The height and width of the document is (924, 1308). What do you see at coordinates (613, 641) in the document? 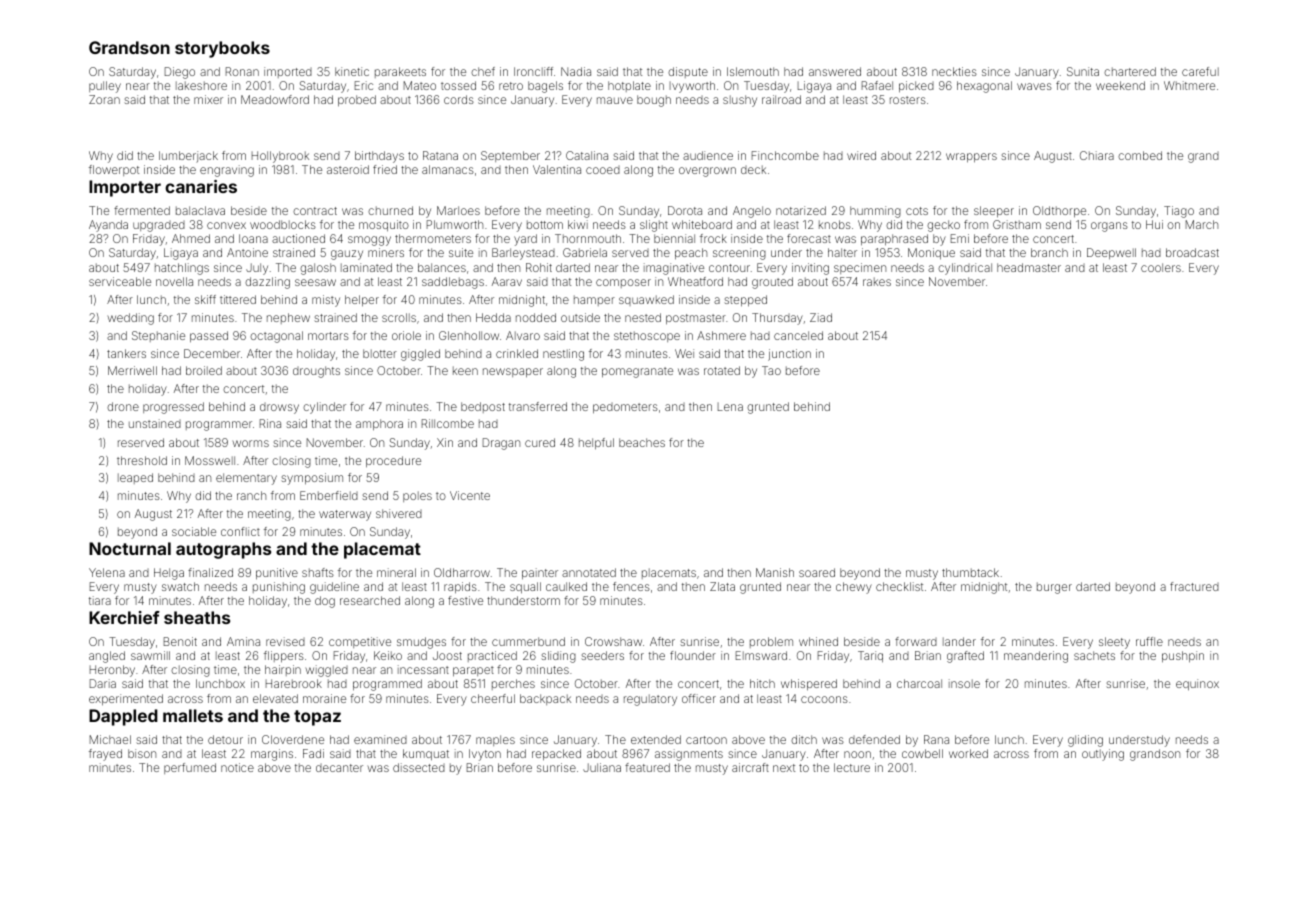
I see `Crowshaw` at bounding box center [613, 641].
